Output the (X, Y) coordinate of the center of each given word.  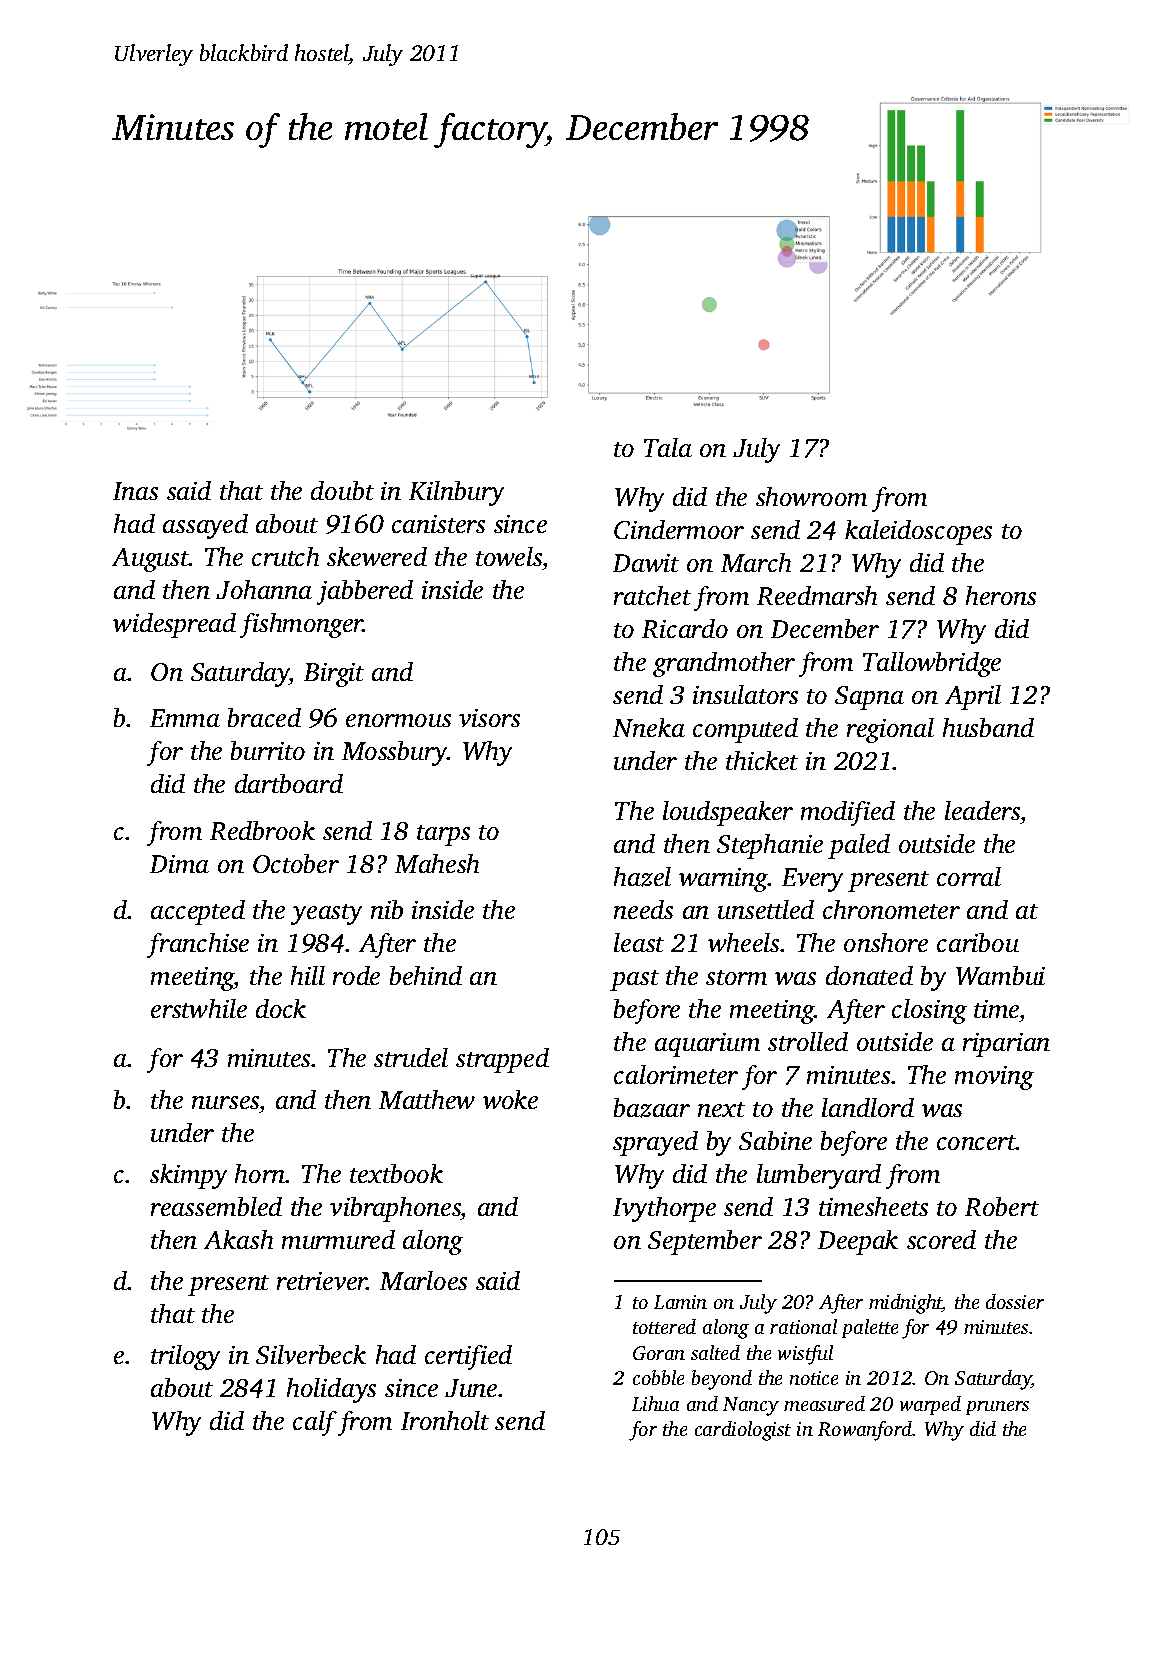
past (634, 980)
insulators (745, 694)
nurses (225, 1102)
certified (468, 1357)
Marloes (423, 1280)
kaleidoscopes (918, 532)
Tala (668, 447)
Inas (135, 491)
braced (264, 717)
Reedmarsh (817, 595)
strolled (808, 1041)
